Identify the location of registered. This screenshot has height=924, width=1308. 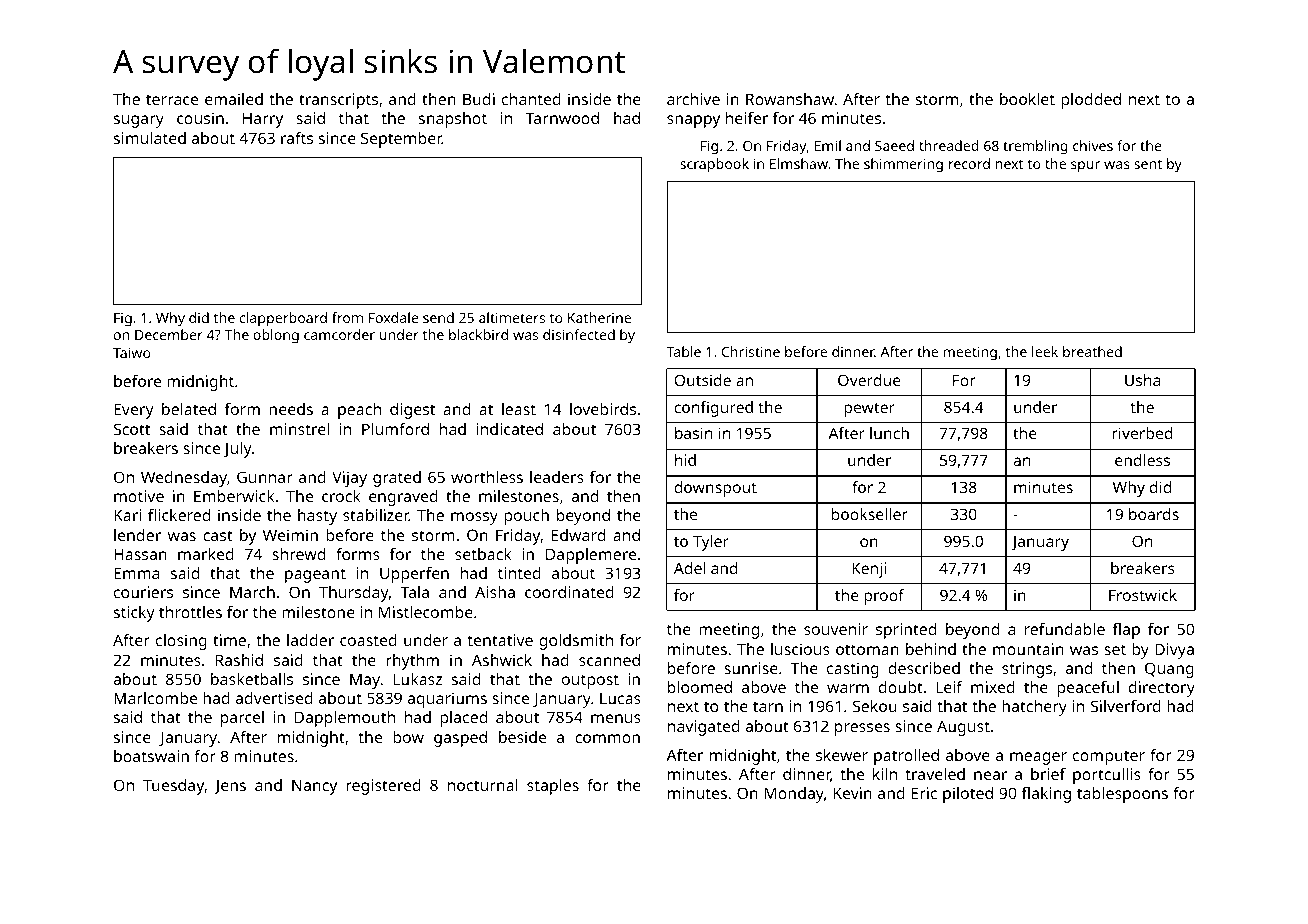
(383, 787).
